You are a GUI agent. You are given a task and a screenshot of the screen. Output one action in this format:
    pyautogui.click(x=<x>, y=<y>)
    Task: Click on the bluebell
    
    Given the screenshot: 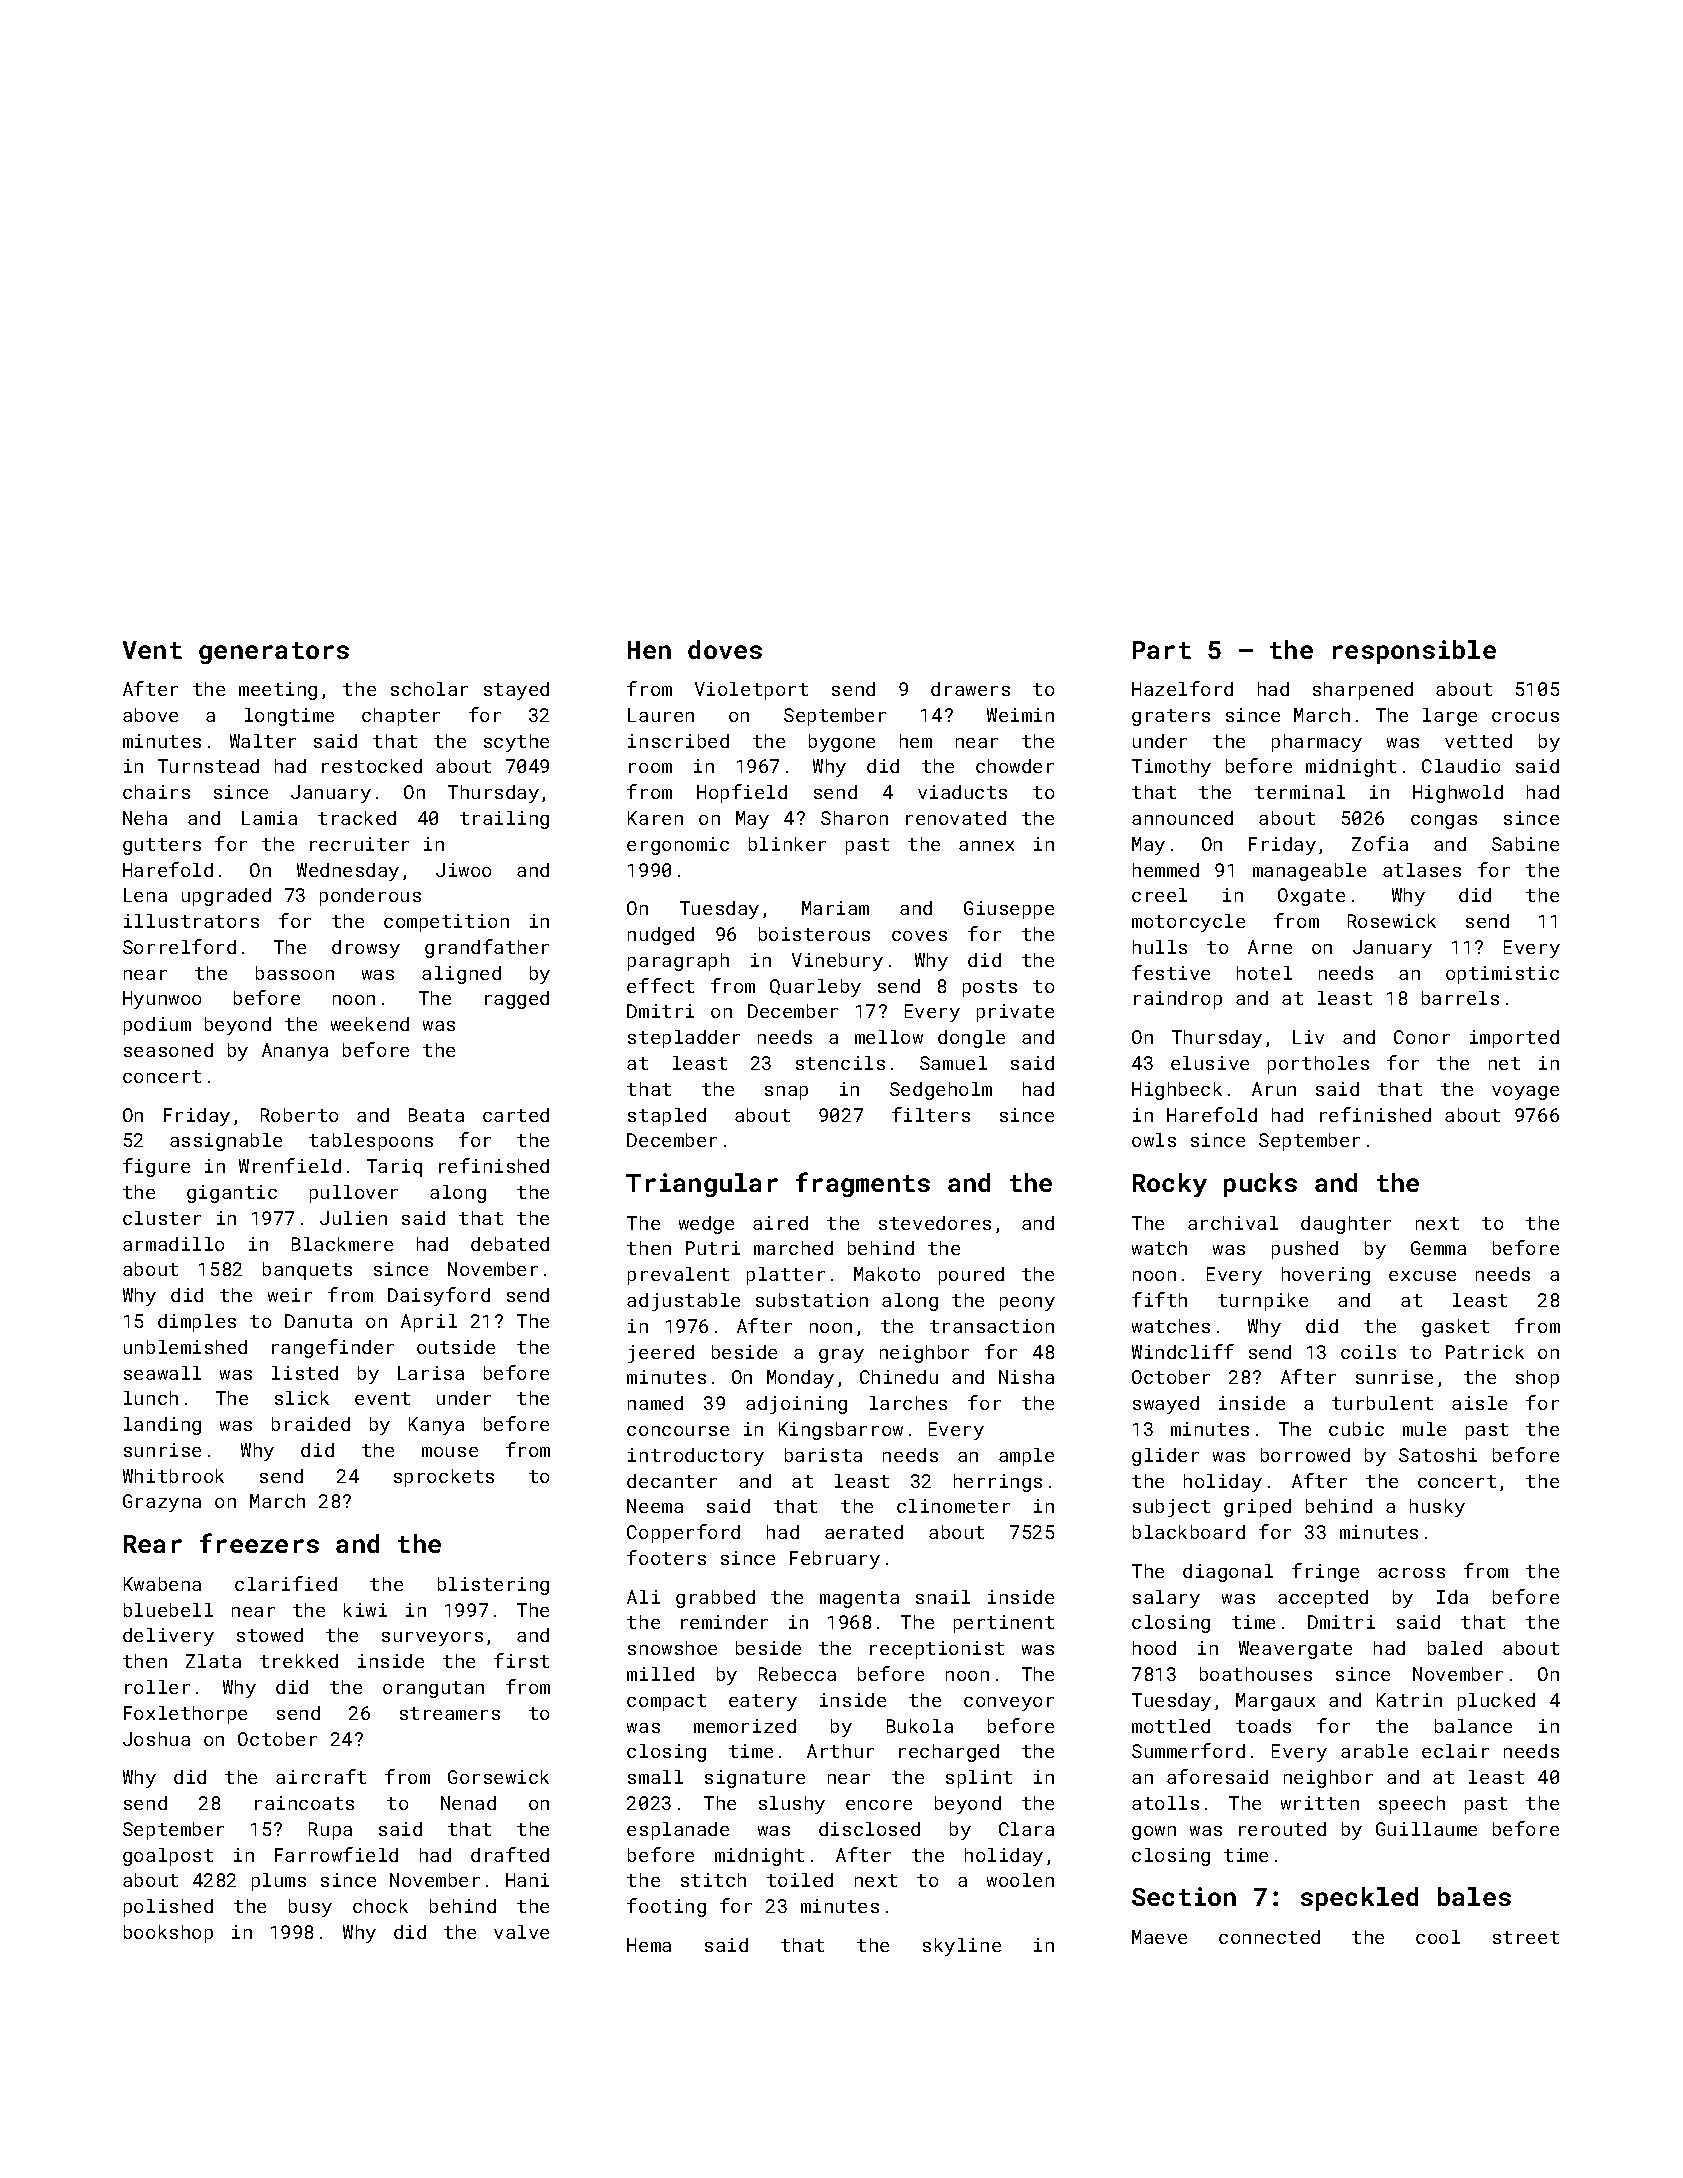 What is the action you would take?
    pyautogui.click(x=168, y=1610)
